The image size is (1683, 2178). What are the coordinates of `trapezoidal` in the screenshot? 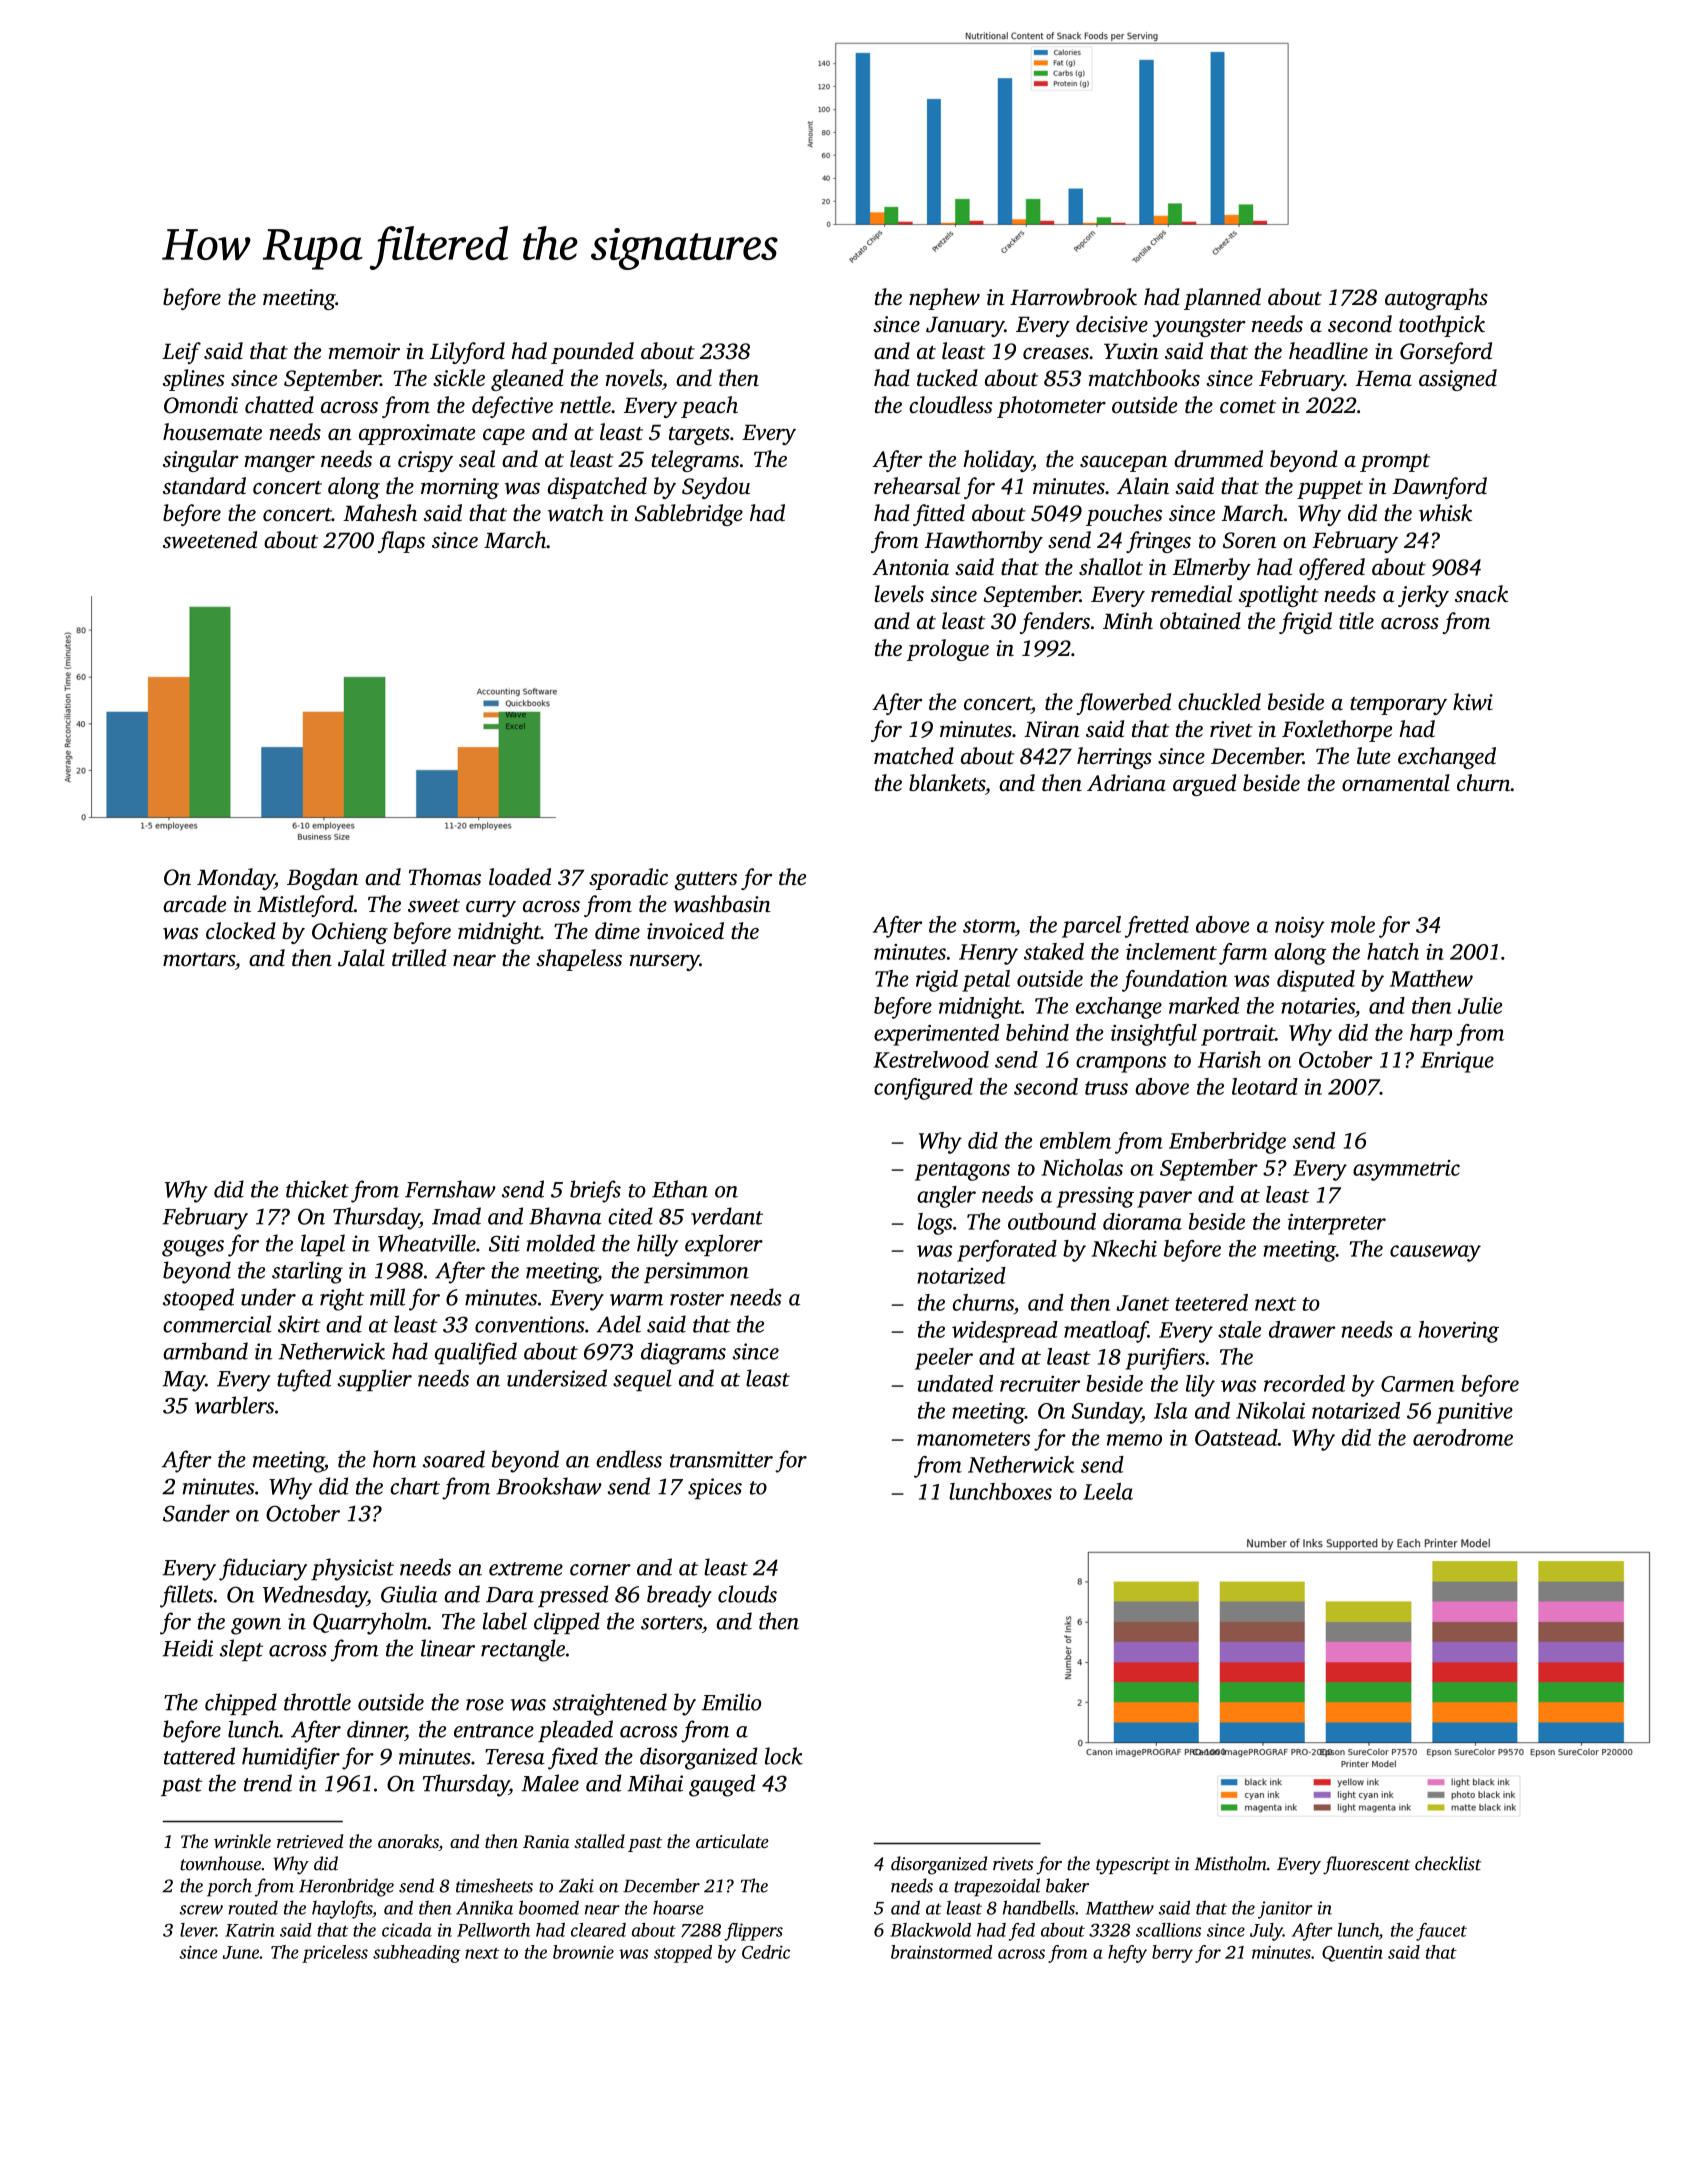 It's located at (997, 1887).
